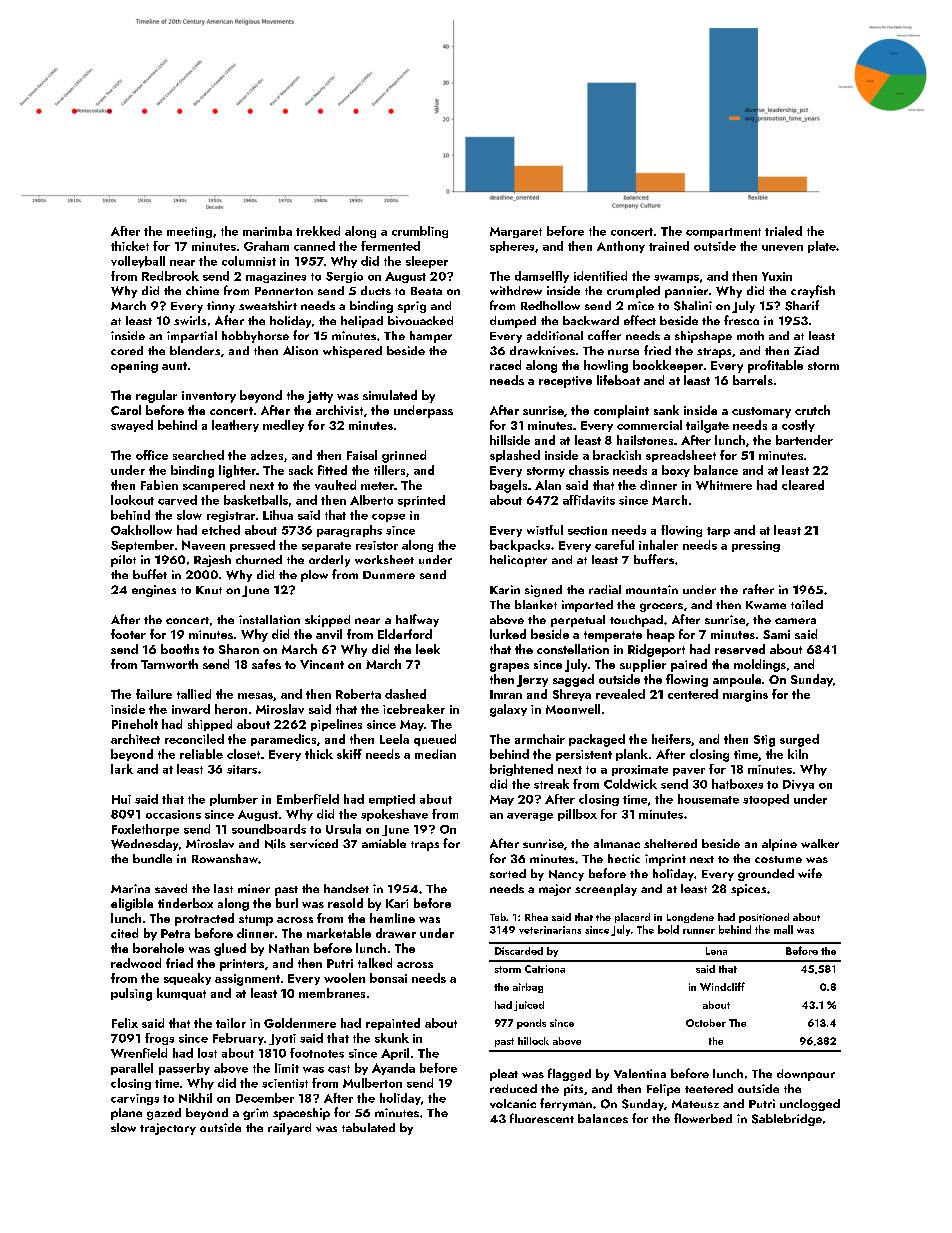  What do you see at coordinates (242, 769) in the page?
I see `sitars` at bounding box center [242, 769].
